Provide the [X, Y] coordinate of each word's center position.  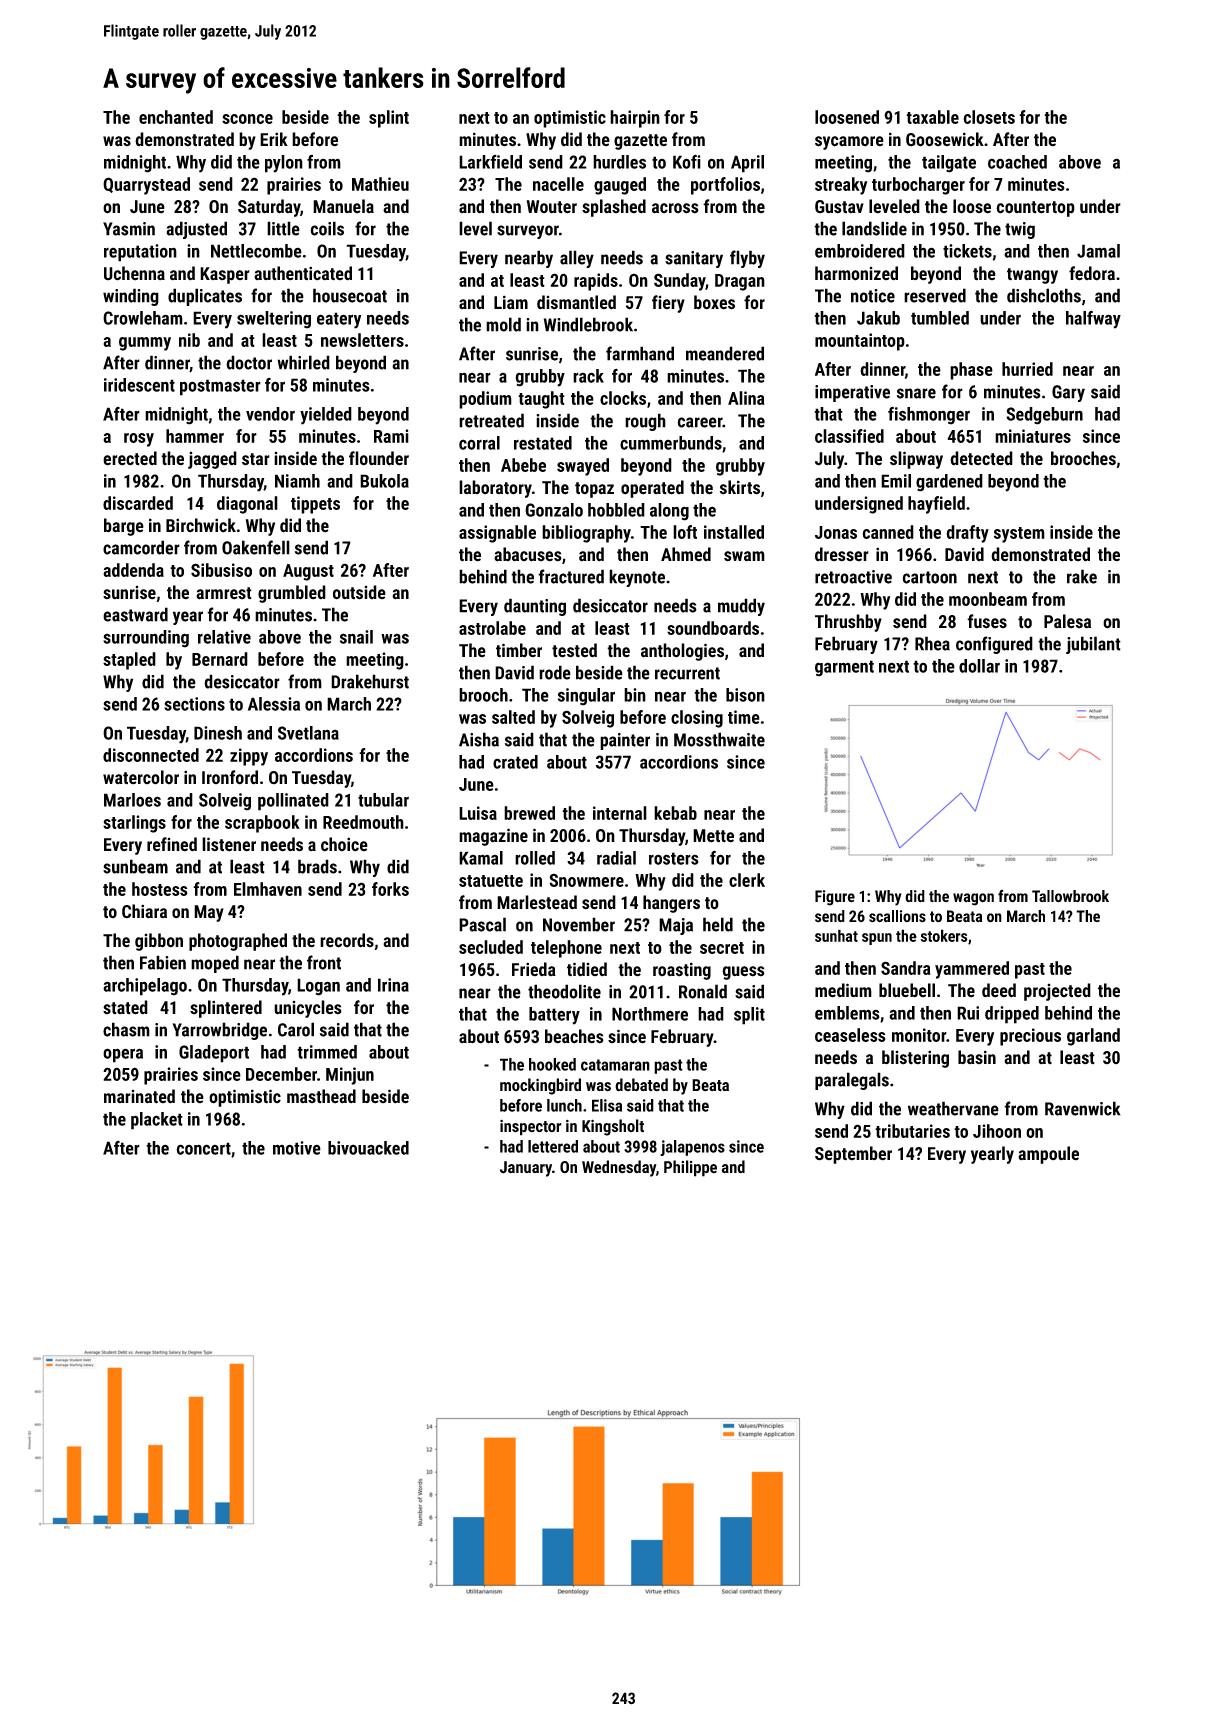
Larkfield [490, 162]
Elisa [607, 1105]
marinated [139, 1096]
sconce [247, 119]
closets [989, 117]
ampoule [1048, 1155]
